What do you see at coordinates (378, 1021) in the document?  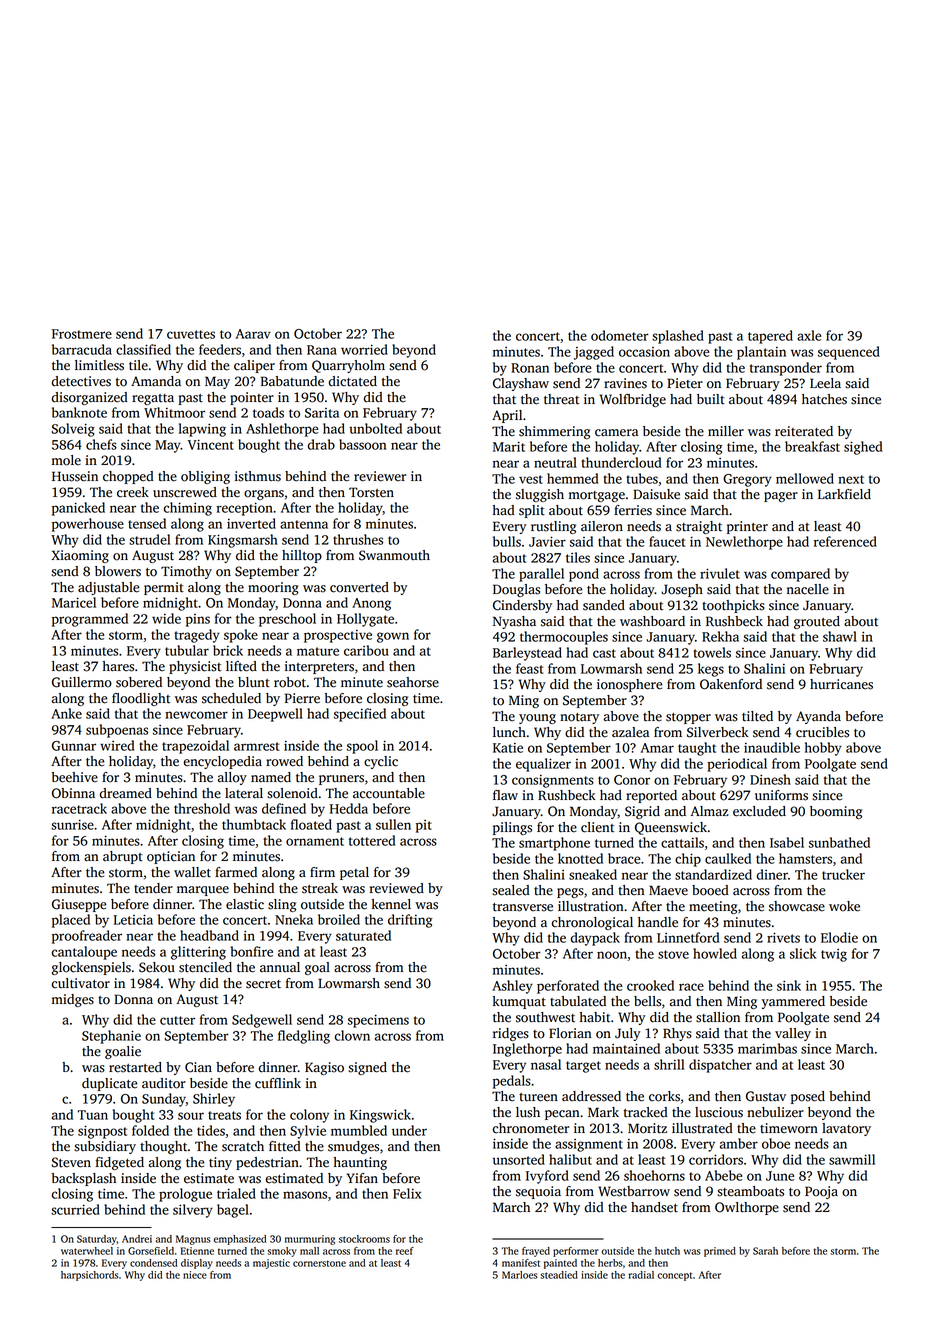 I see `specimens` at bounding box center [378, 1021].
